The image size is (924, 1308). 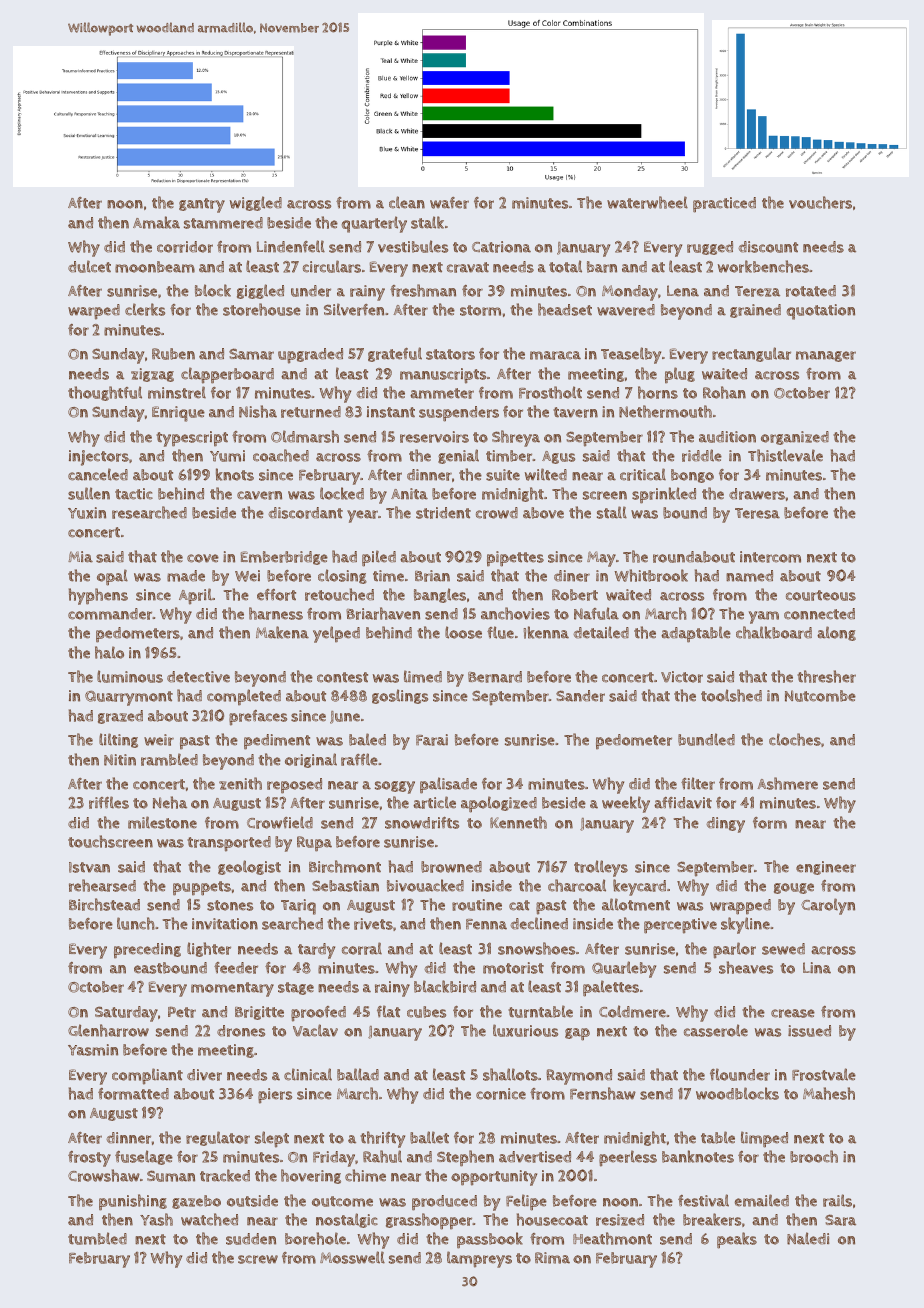 I want to click on reposed, so click(x=294, y=786).
